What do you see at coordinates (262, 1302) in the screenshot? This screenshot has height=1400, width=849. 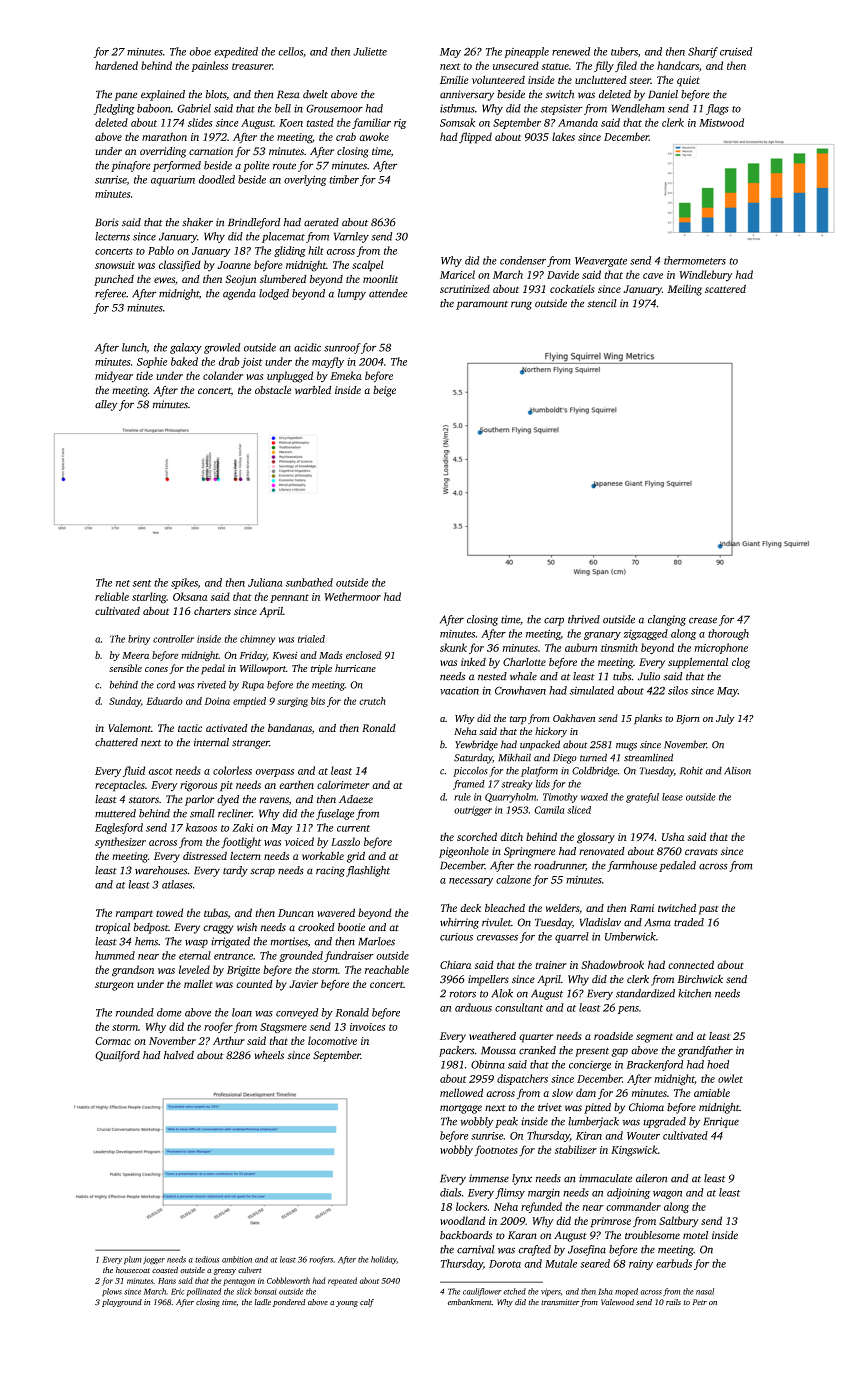 I see `ladle` at bounding box center [262, 1302].
